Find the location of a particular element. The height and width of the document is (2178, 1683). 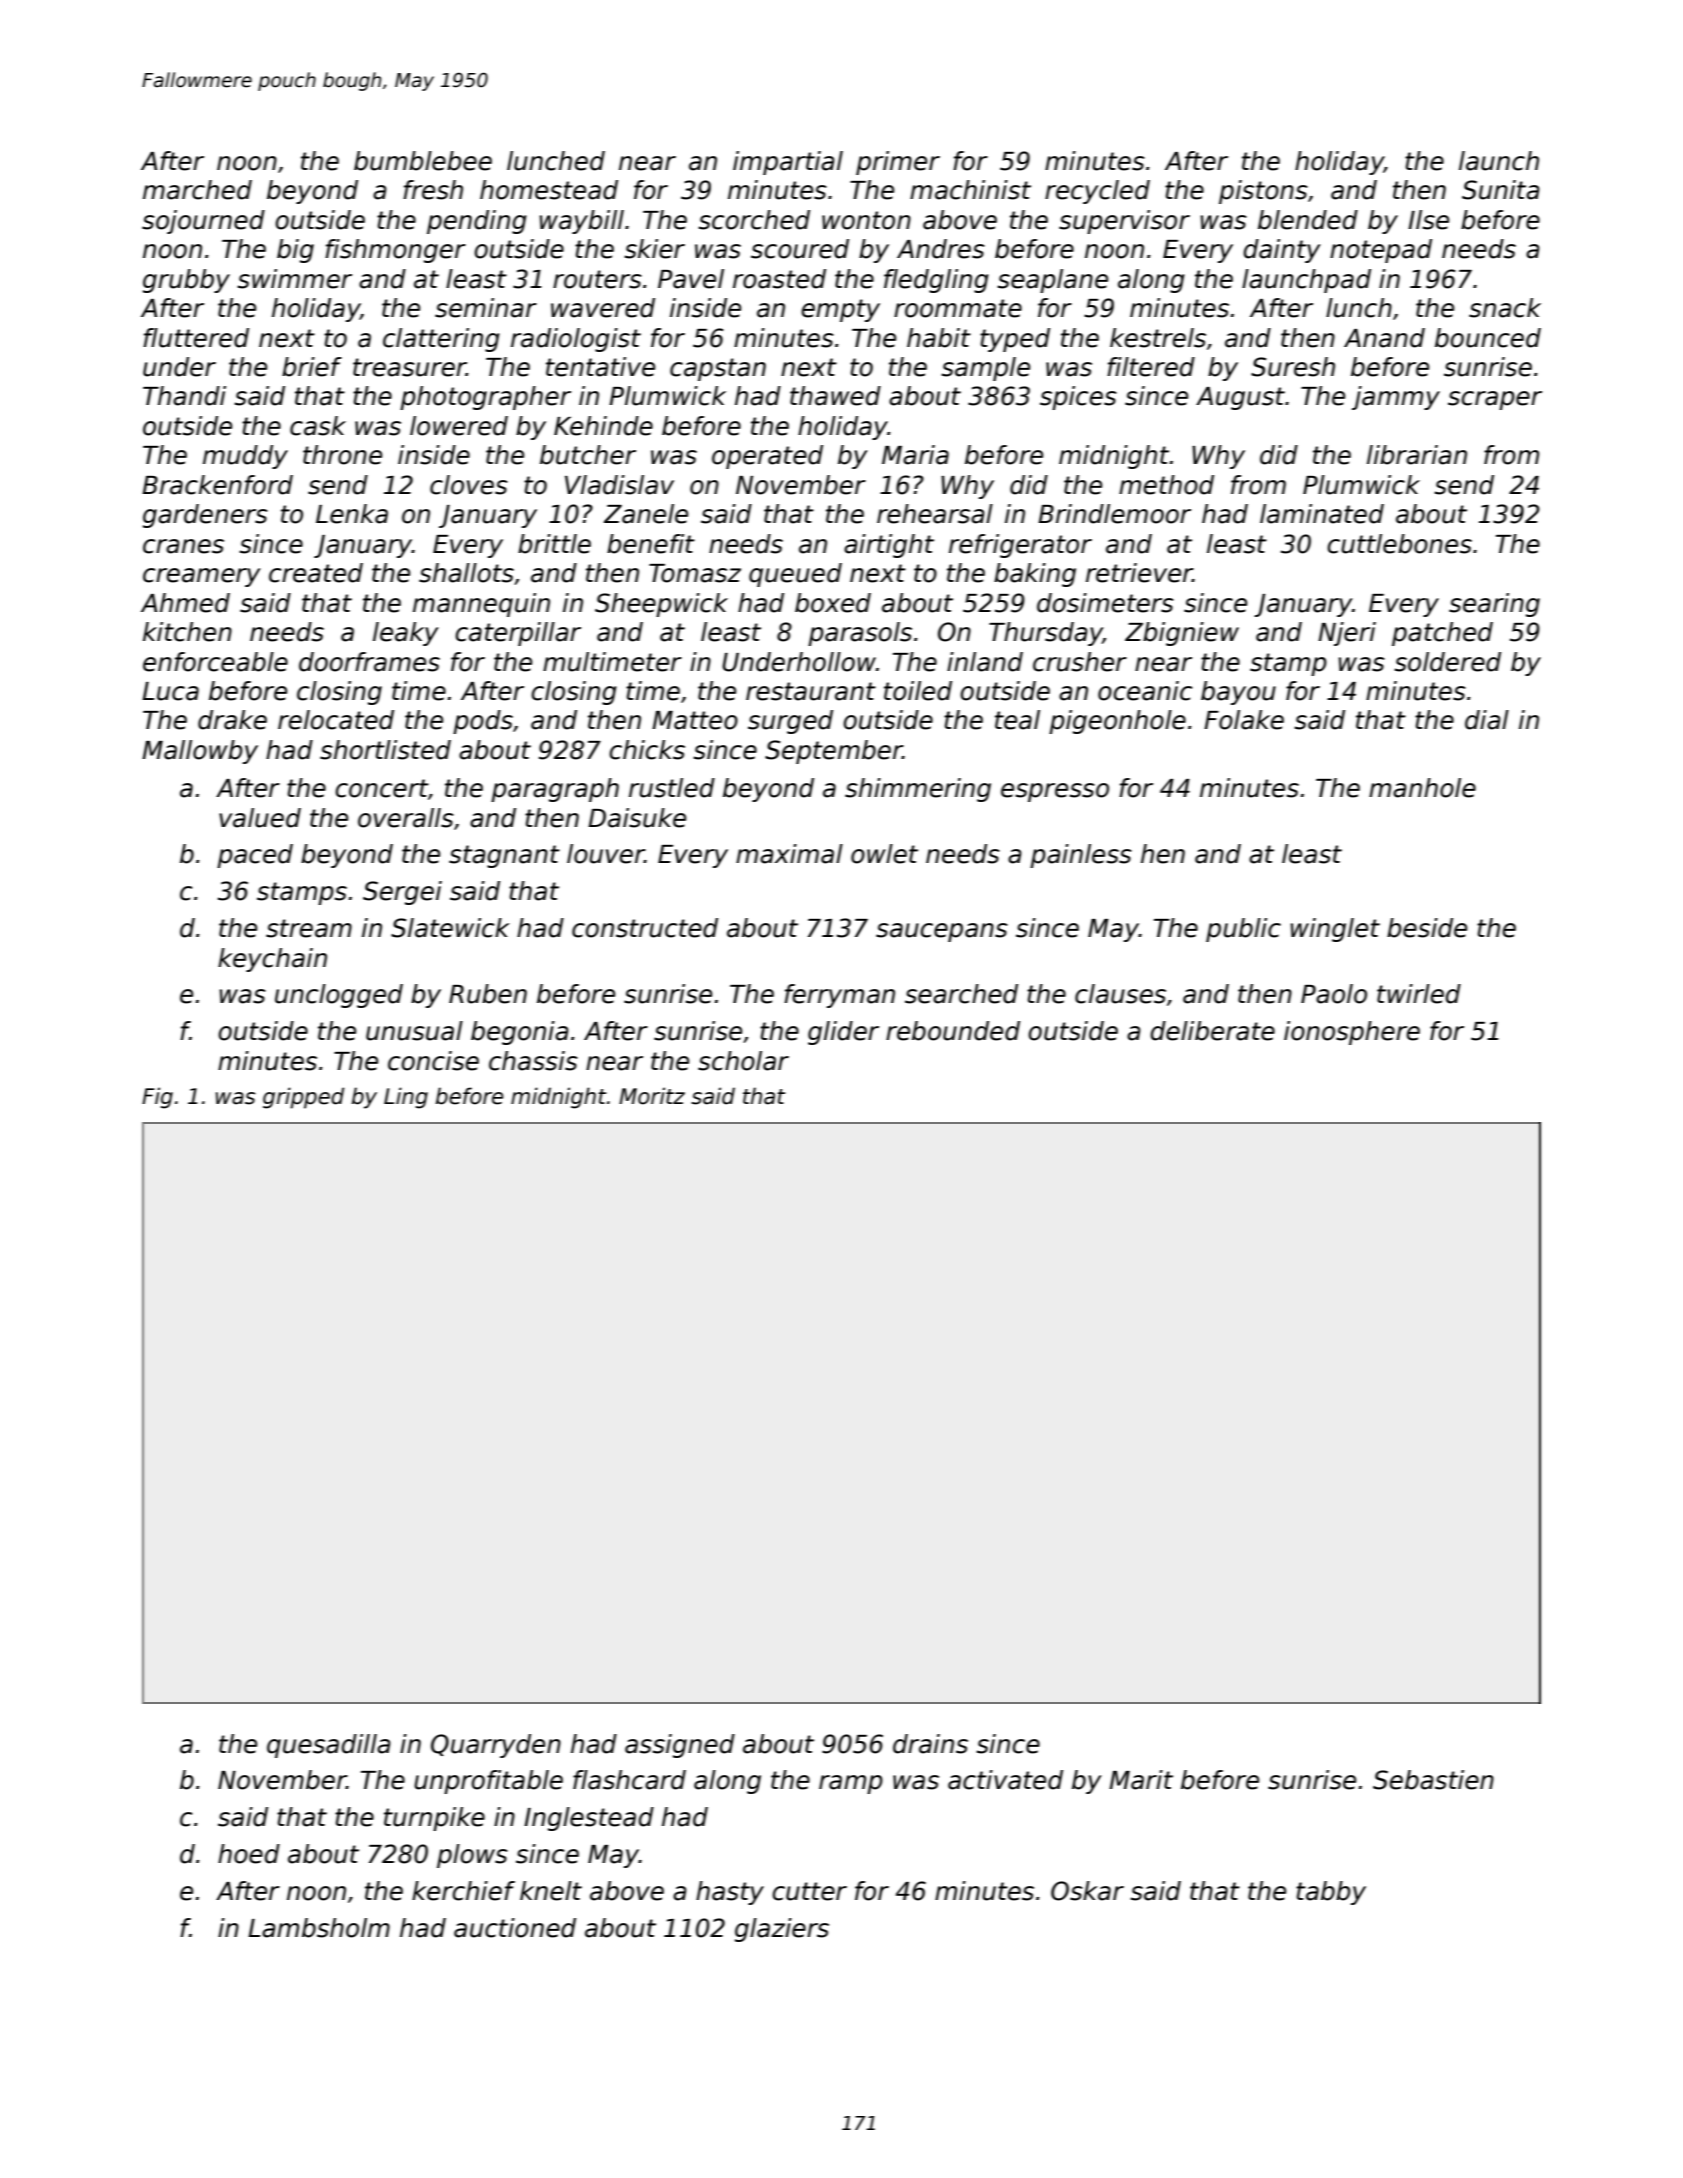

Lambsholm is located at coordinates (319, 1928).
